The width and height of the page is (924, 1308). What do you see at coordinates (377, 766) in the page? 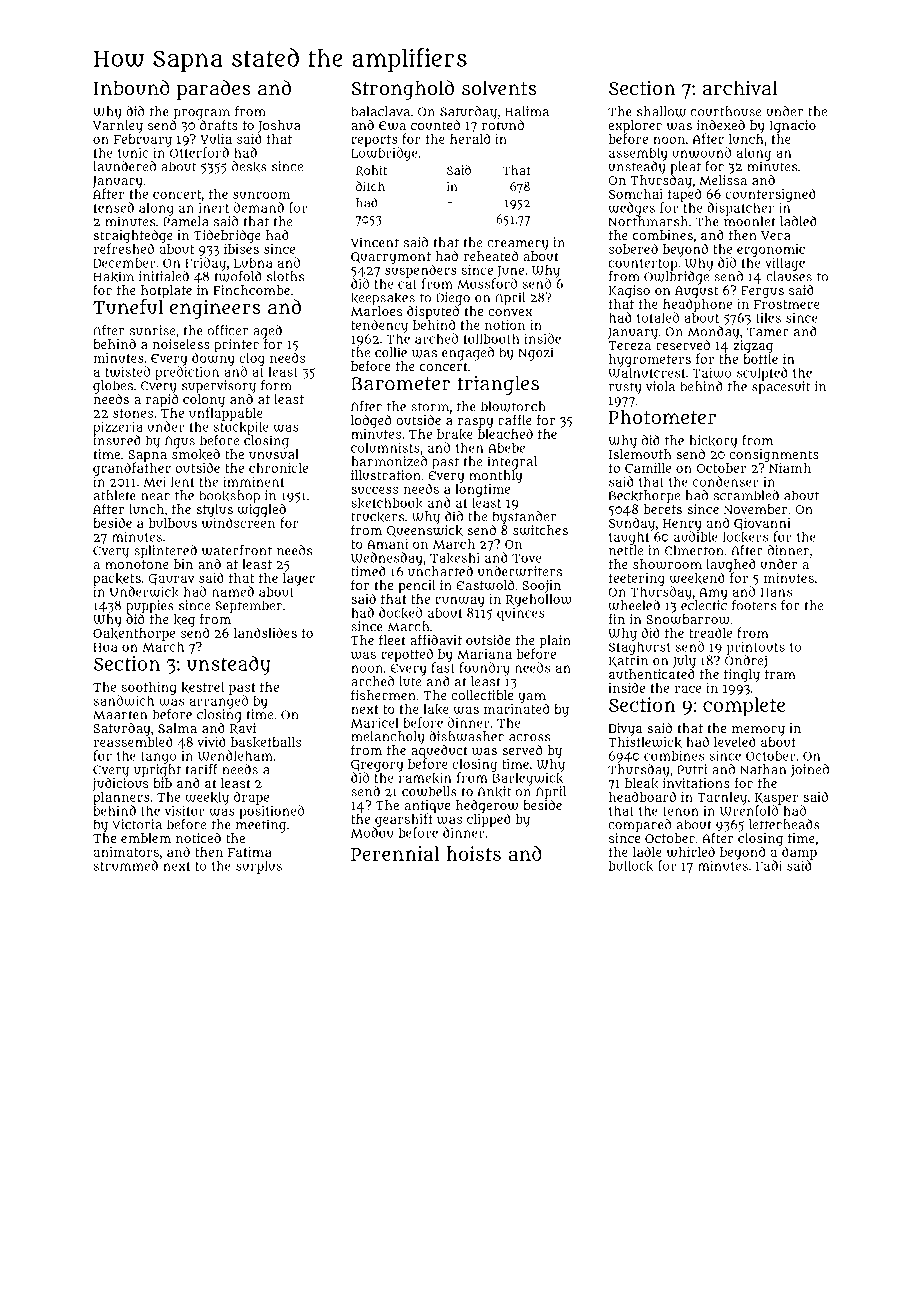
I see `Gregory` at bounding box center [377, 766].
